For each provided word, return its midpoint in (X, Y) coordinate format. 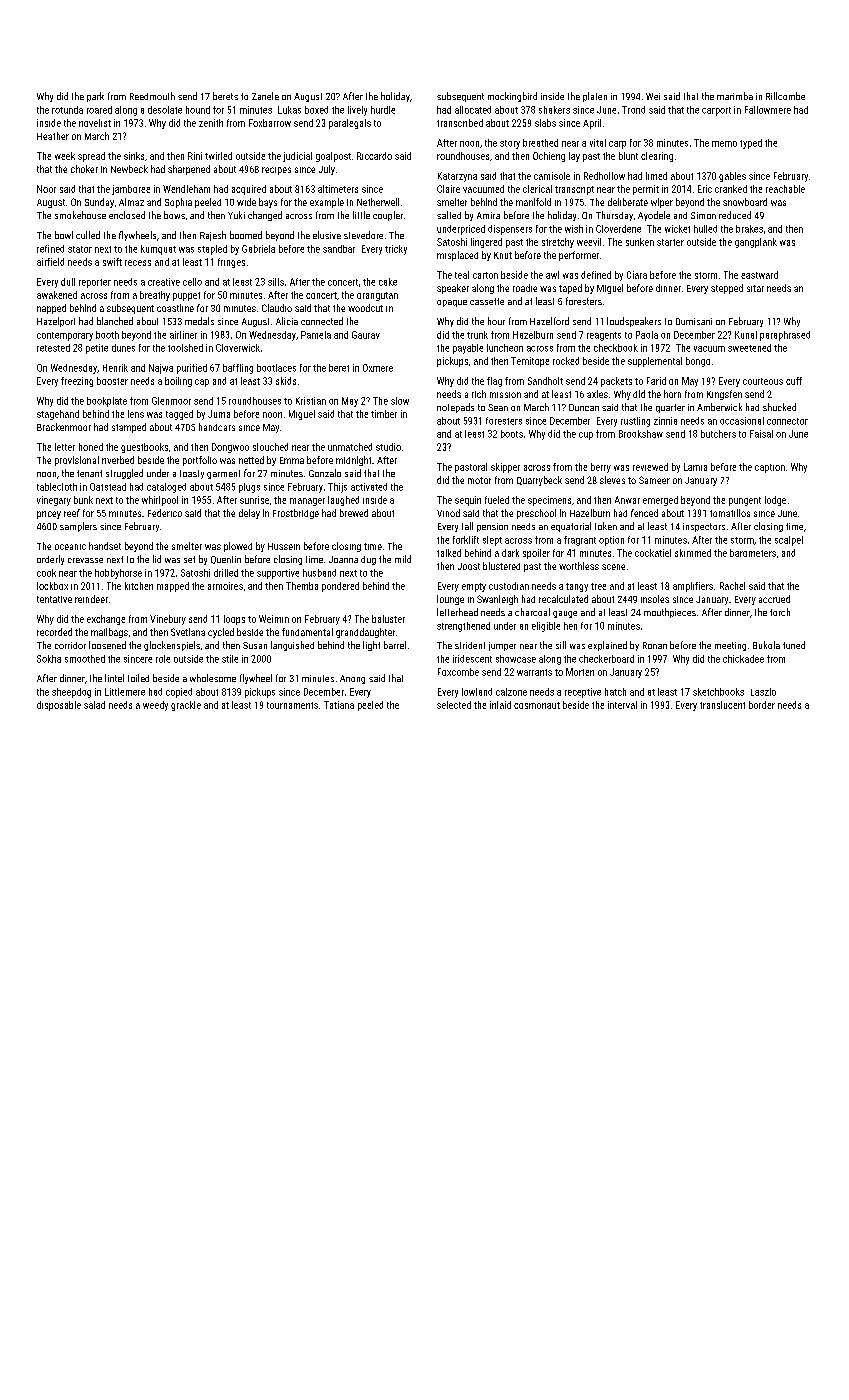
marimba (735, 96)
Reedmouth (152, 96)
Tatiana (339, 705)
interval (622, 705)
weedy (155, 706)
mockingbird (512, 97)
